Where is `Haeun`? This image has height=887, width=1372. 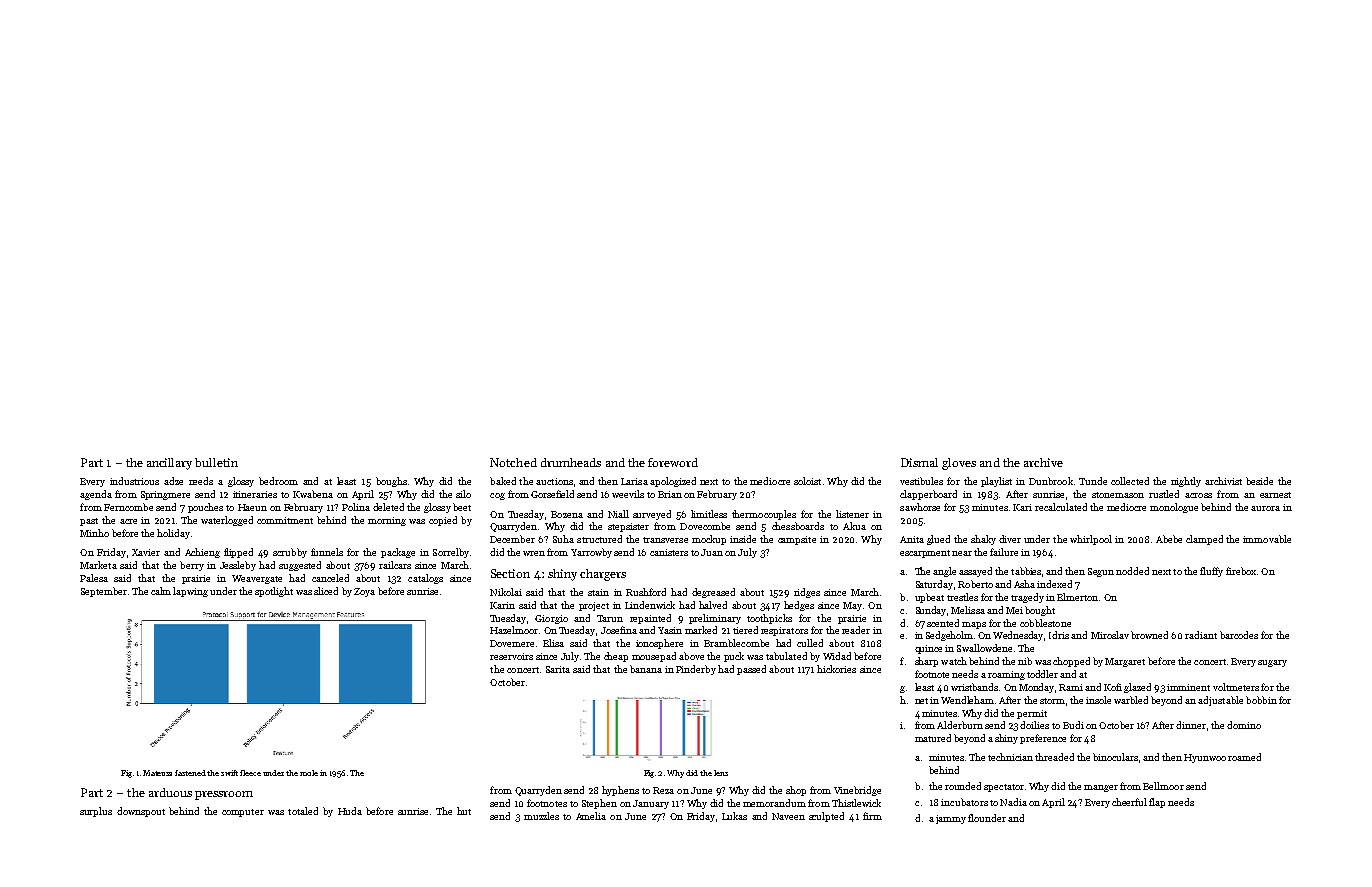 Haeun is located at coordinates (252, 507).
